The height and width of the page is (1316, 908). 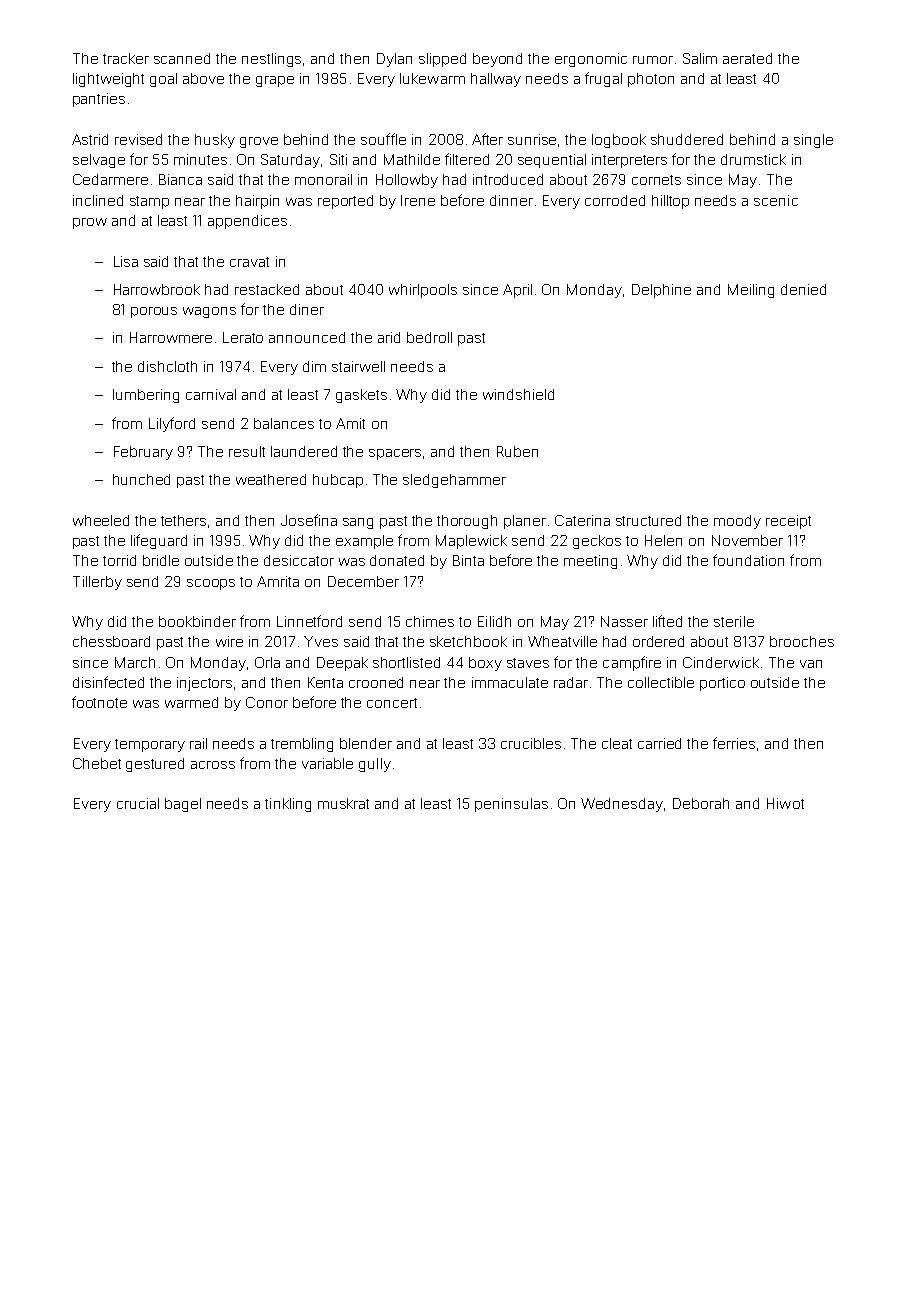 I want to click on carnival, so click(x=211, y=394).
